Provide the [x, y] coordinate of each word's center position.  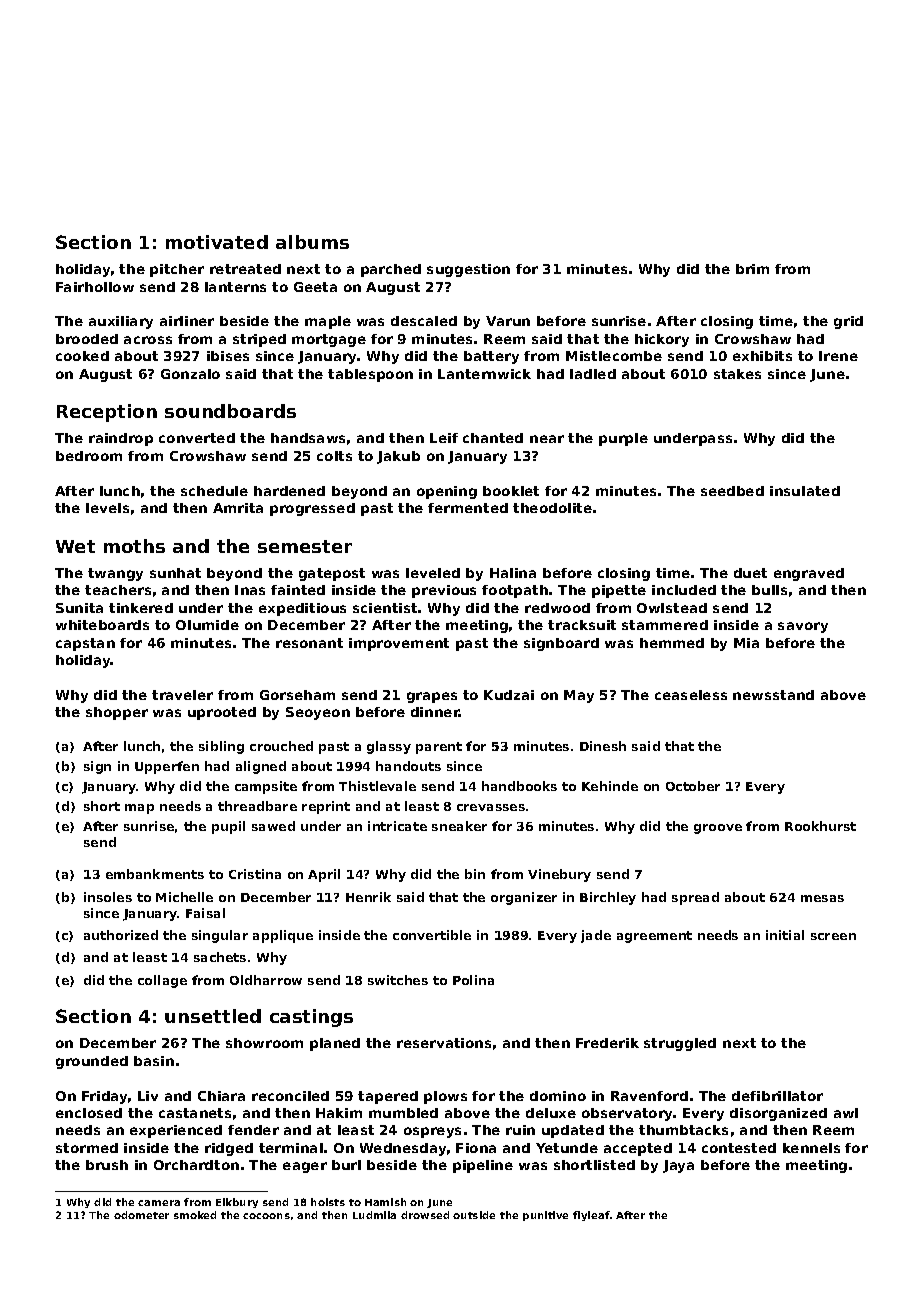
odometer [141, 1215]
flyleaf [591, 1216]
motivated [217, 242]
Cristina [255, 874]
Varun [508, 321]
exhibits [762, 356]
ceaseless [691, 695]
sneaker [459, 826]
